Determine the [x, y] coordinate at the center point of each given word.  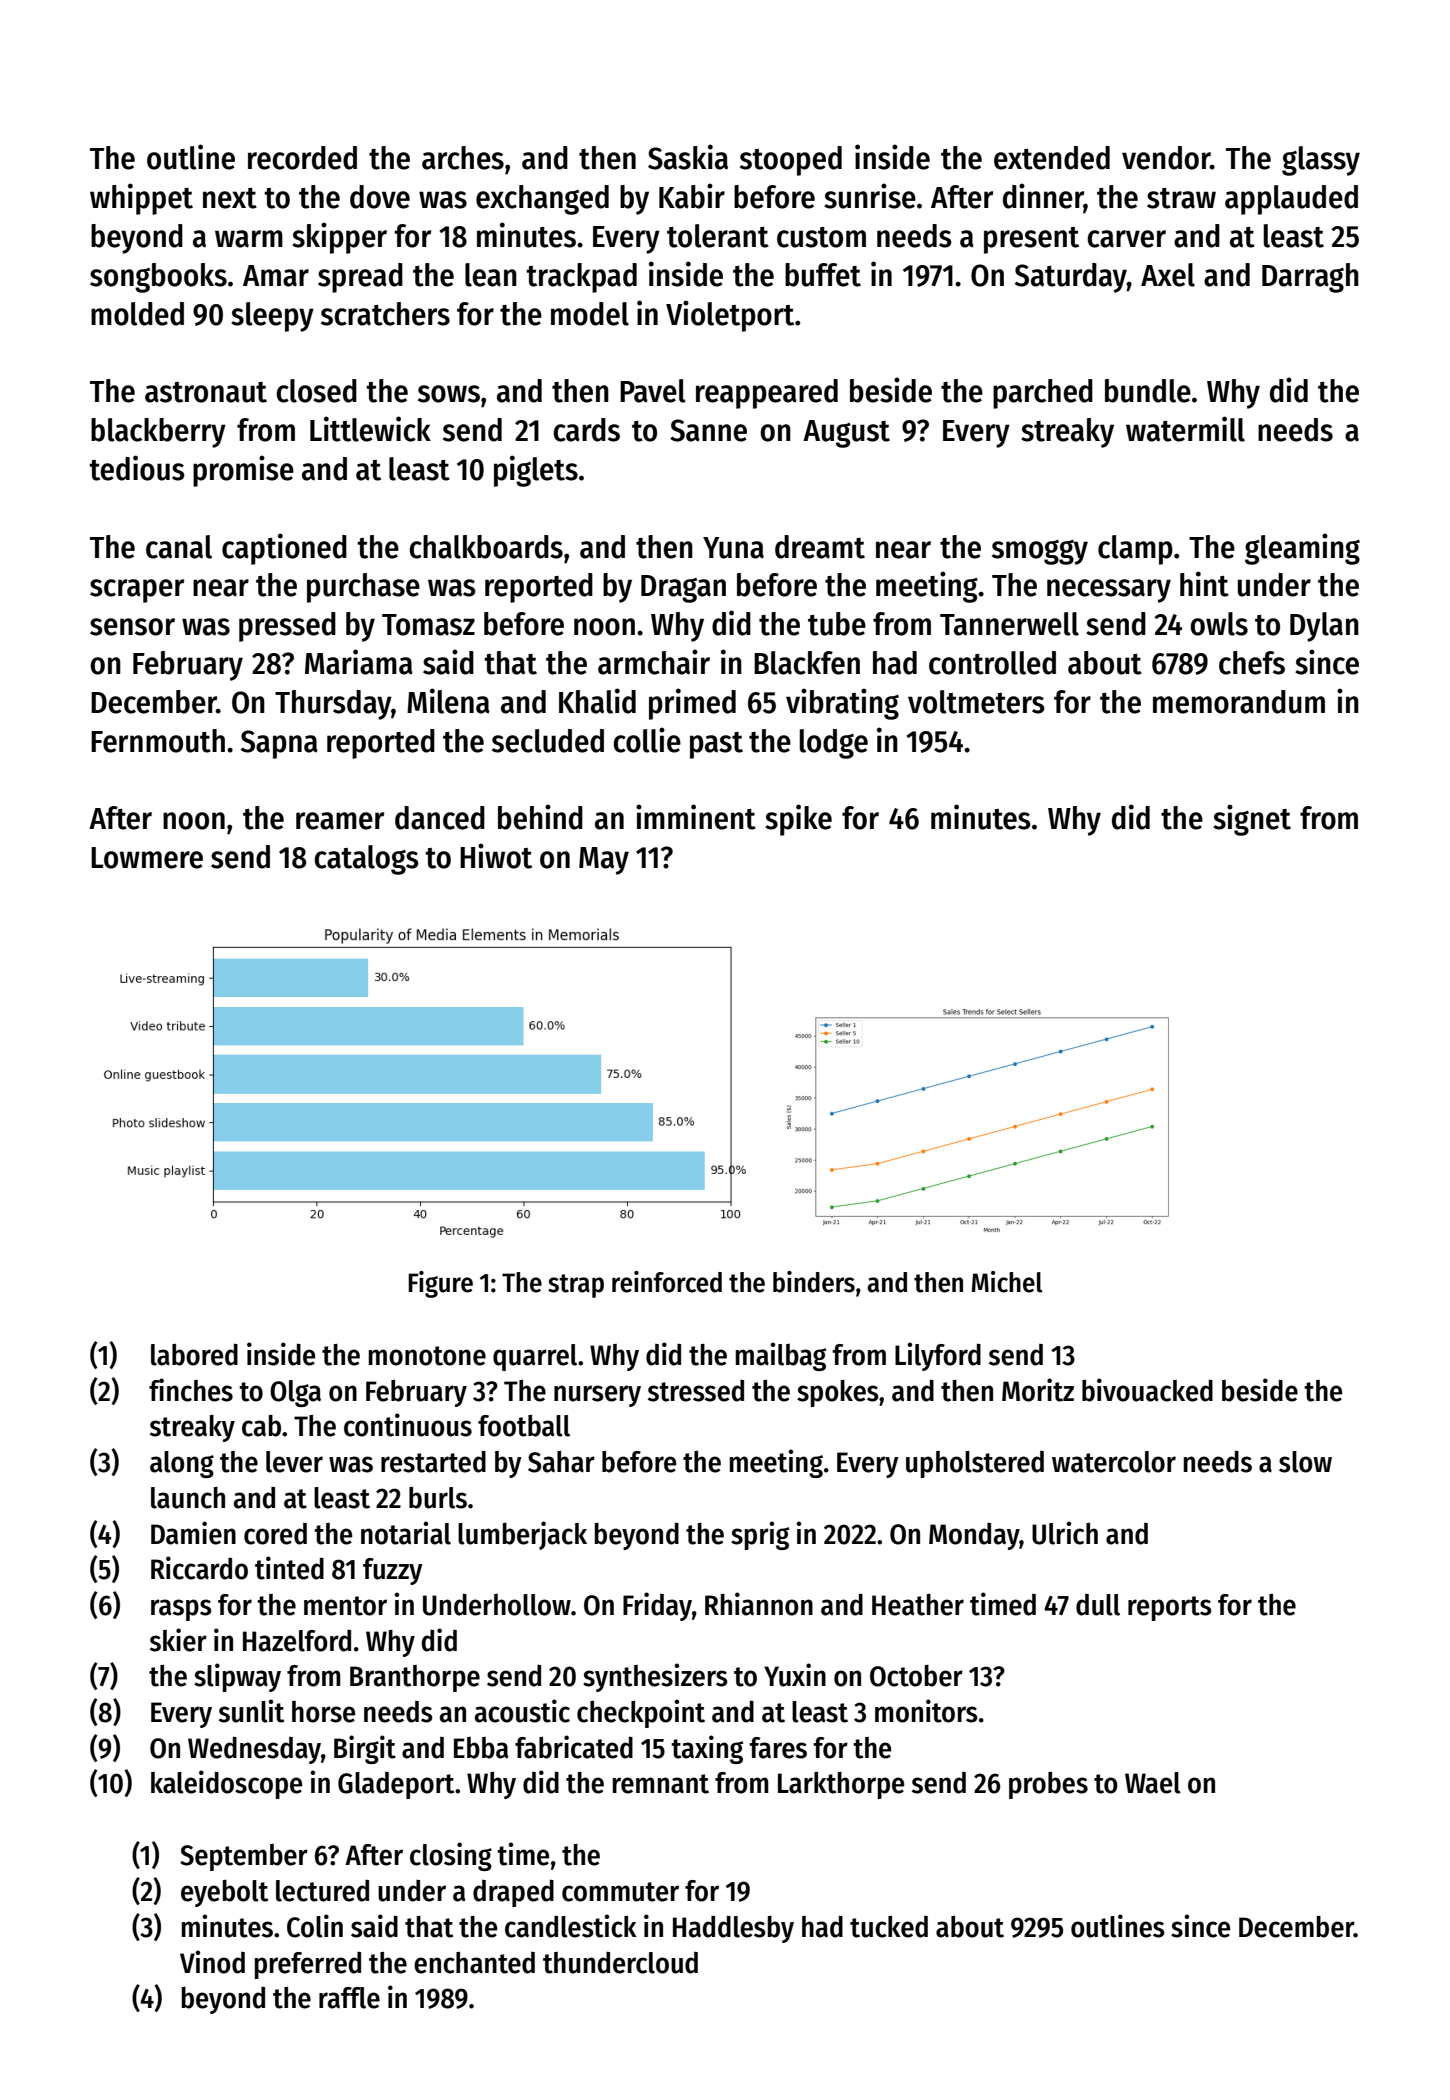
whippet [141, 199]
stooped [791, 161]
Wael [1153, 1783]
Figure [440, 1284]
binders [814, 1282]
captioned [284, 549]
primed [692, 704]
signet [1252, 820]
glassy [1321, 161]
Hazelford [297, 1641]
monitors [926, 1711]
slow [1305, 1462]
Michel [1007, 1282]
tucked [889, 1927]
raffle [349, 1998]
